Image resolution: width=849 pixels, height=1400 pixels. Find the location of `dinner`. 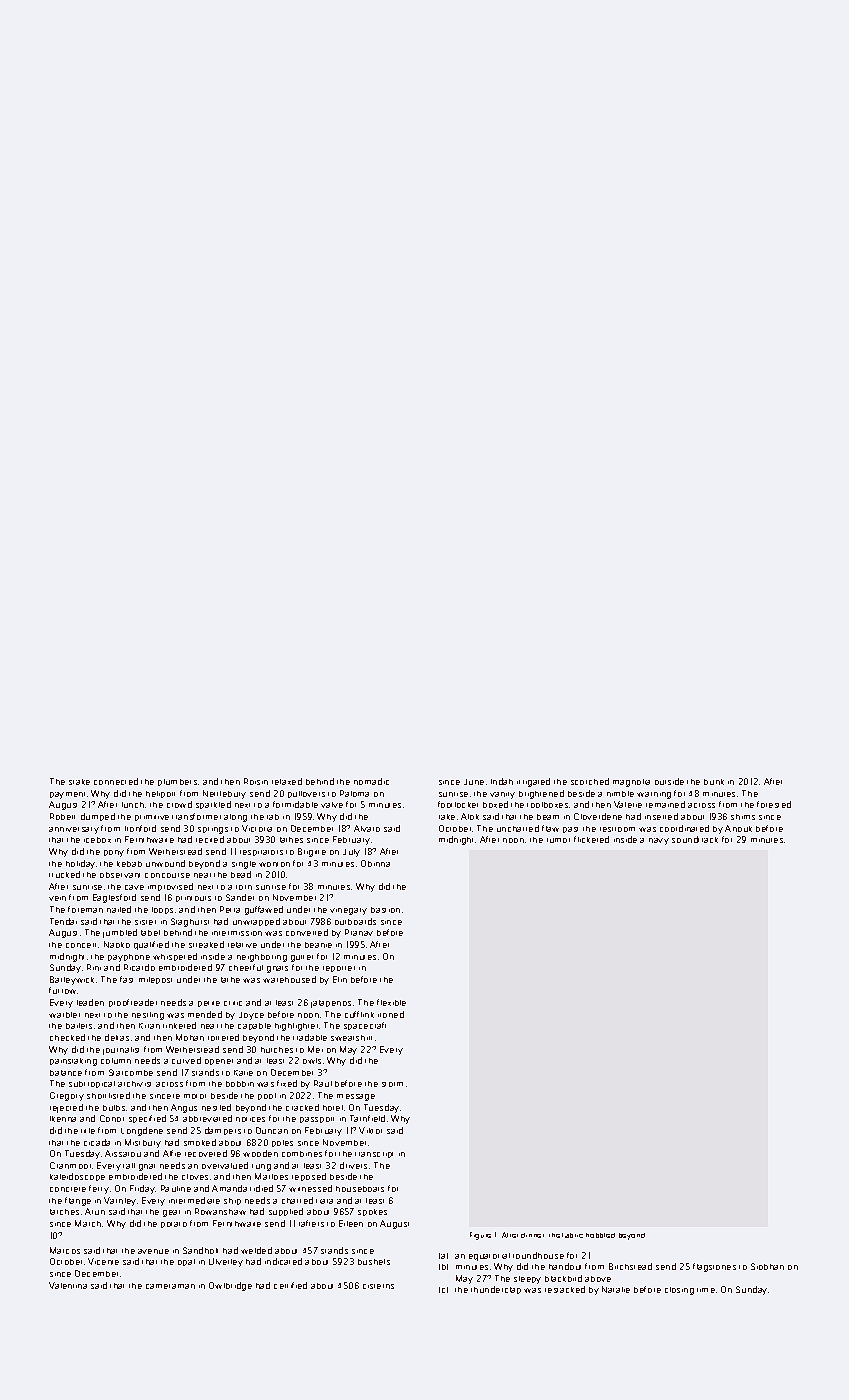

dinner is located at coordinates (532, 1235).
